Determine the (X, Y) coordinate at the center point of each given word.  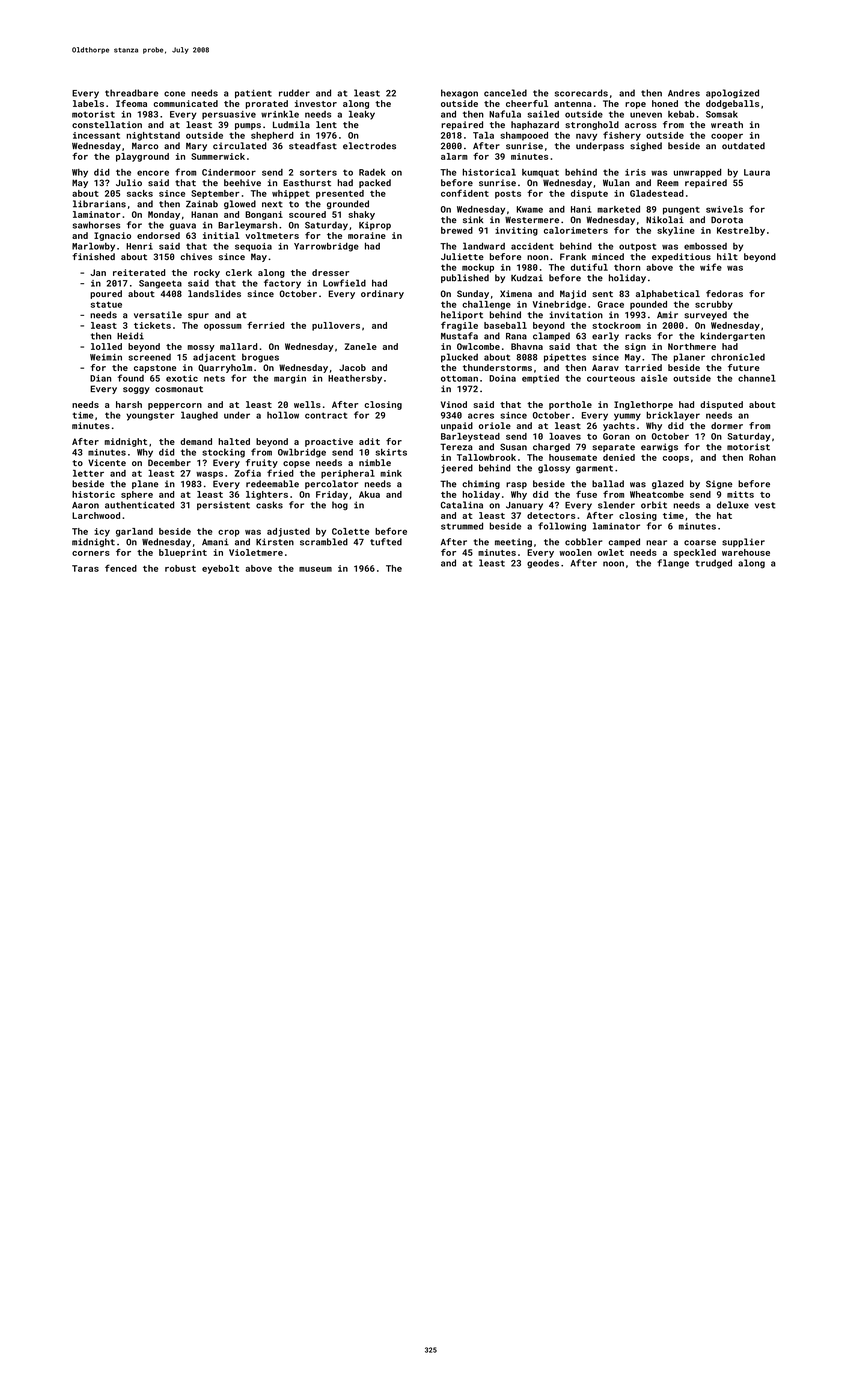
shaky (361, 215)
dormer (727, 425)
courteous (611, 378)
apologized (732, 94)
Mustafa (459, 336)
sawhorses (96, 225)
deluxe (733, 505)
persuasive (229, 115)
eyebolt (220, 569)
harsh (129, 404)
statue (106, 304)
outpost (637, 247)
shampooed (524, 136)
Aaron (85, 505)
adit (369, 441)
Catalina (462, 505)
